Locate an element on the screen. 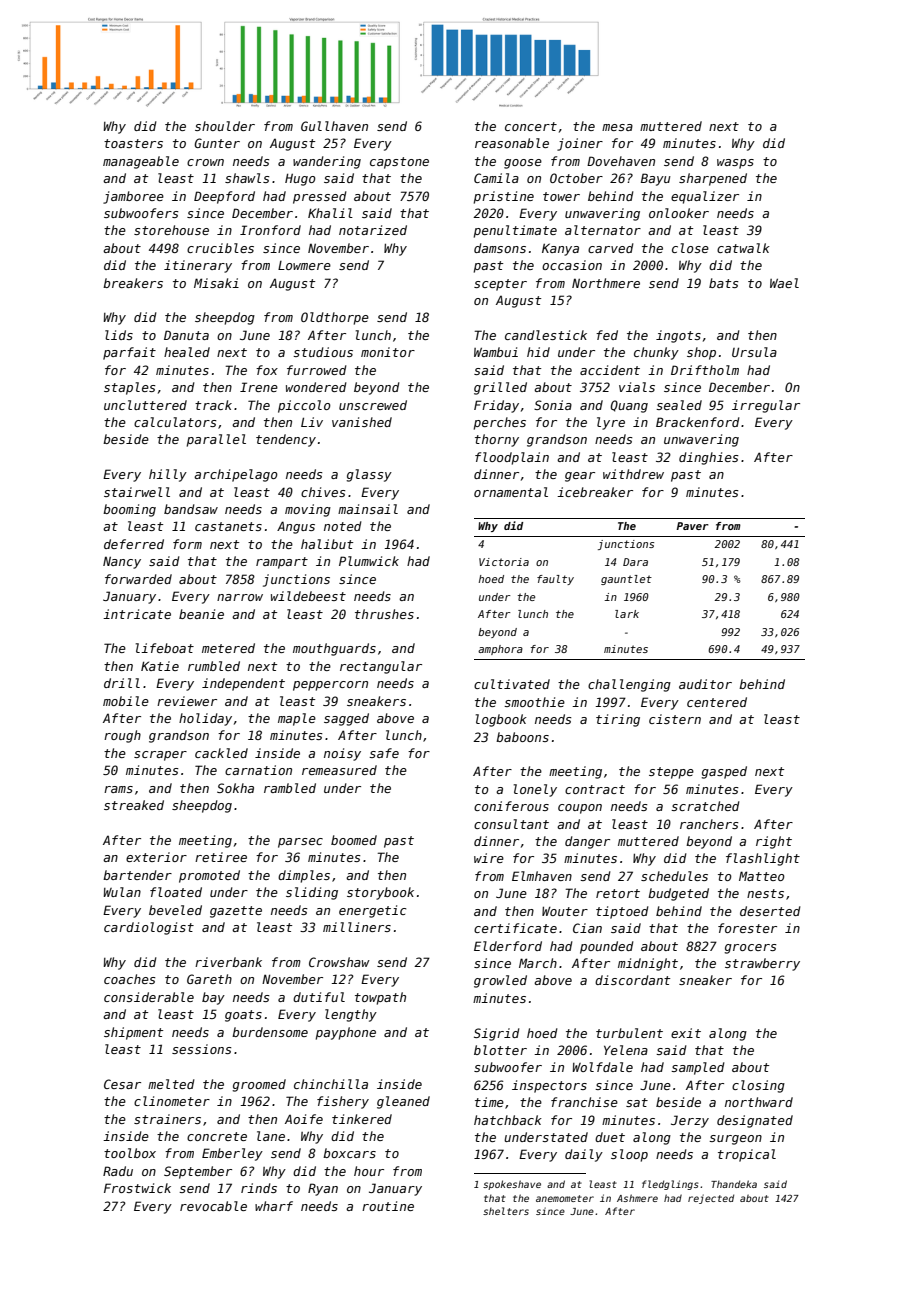  close is located at coordinates (690, 248).
